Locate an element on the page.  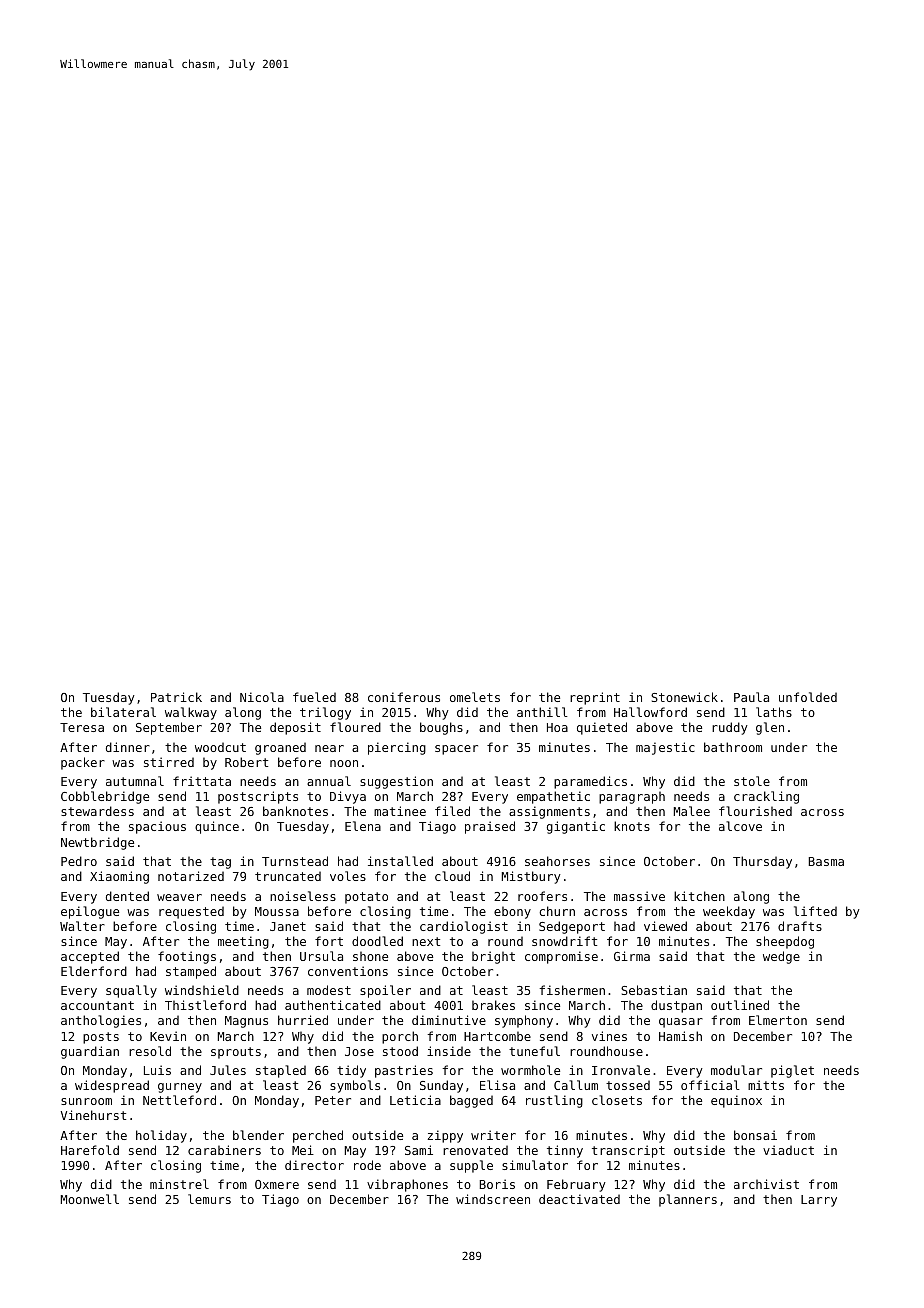
coniferous is located at coordinates (404, 697).
